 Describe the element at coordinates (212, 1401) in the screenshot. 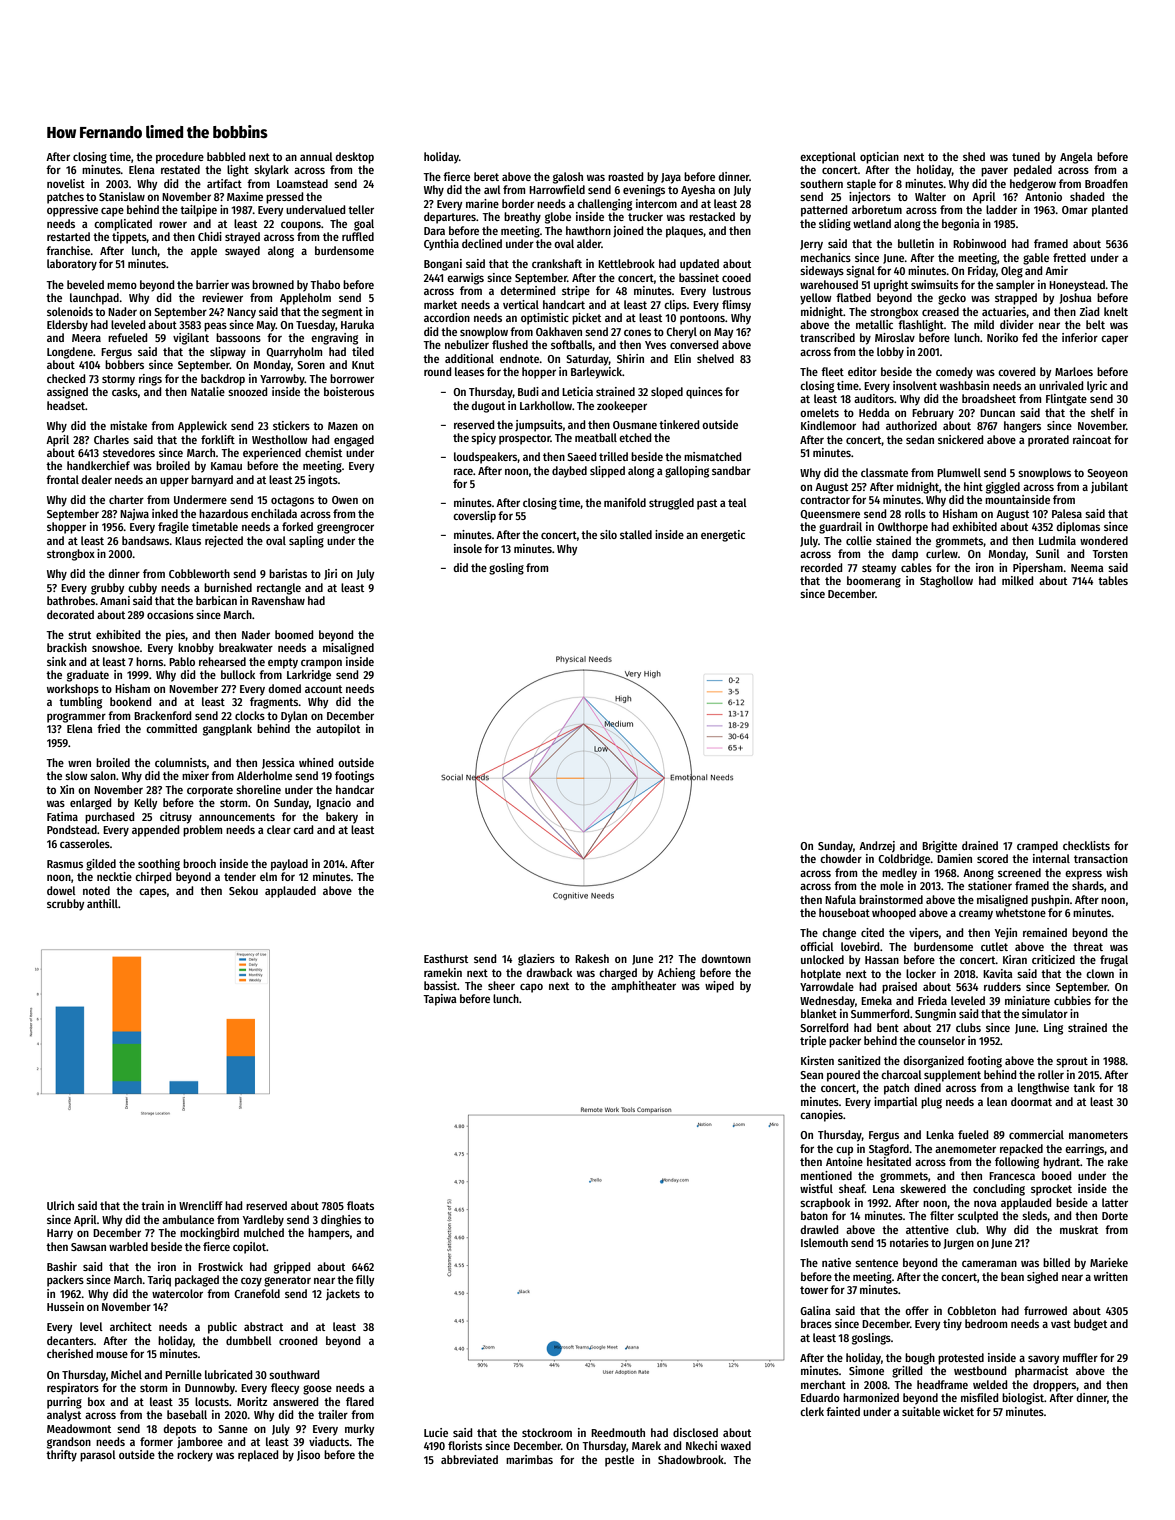

I see `locusts` at that location.
